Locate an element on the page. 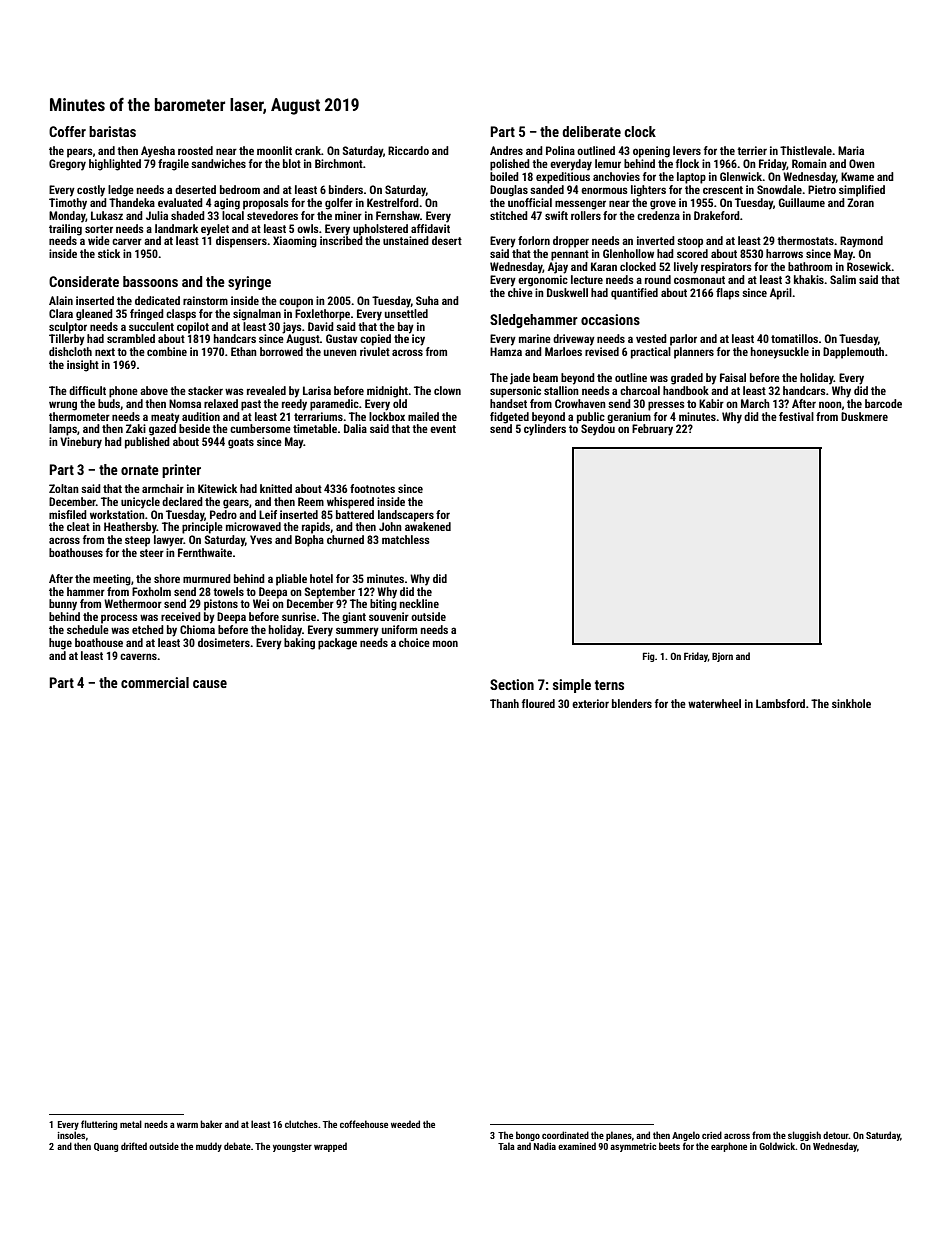 The image size is (952, 1233). metal is located at coordinates (131, 1124).
